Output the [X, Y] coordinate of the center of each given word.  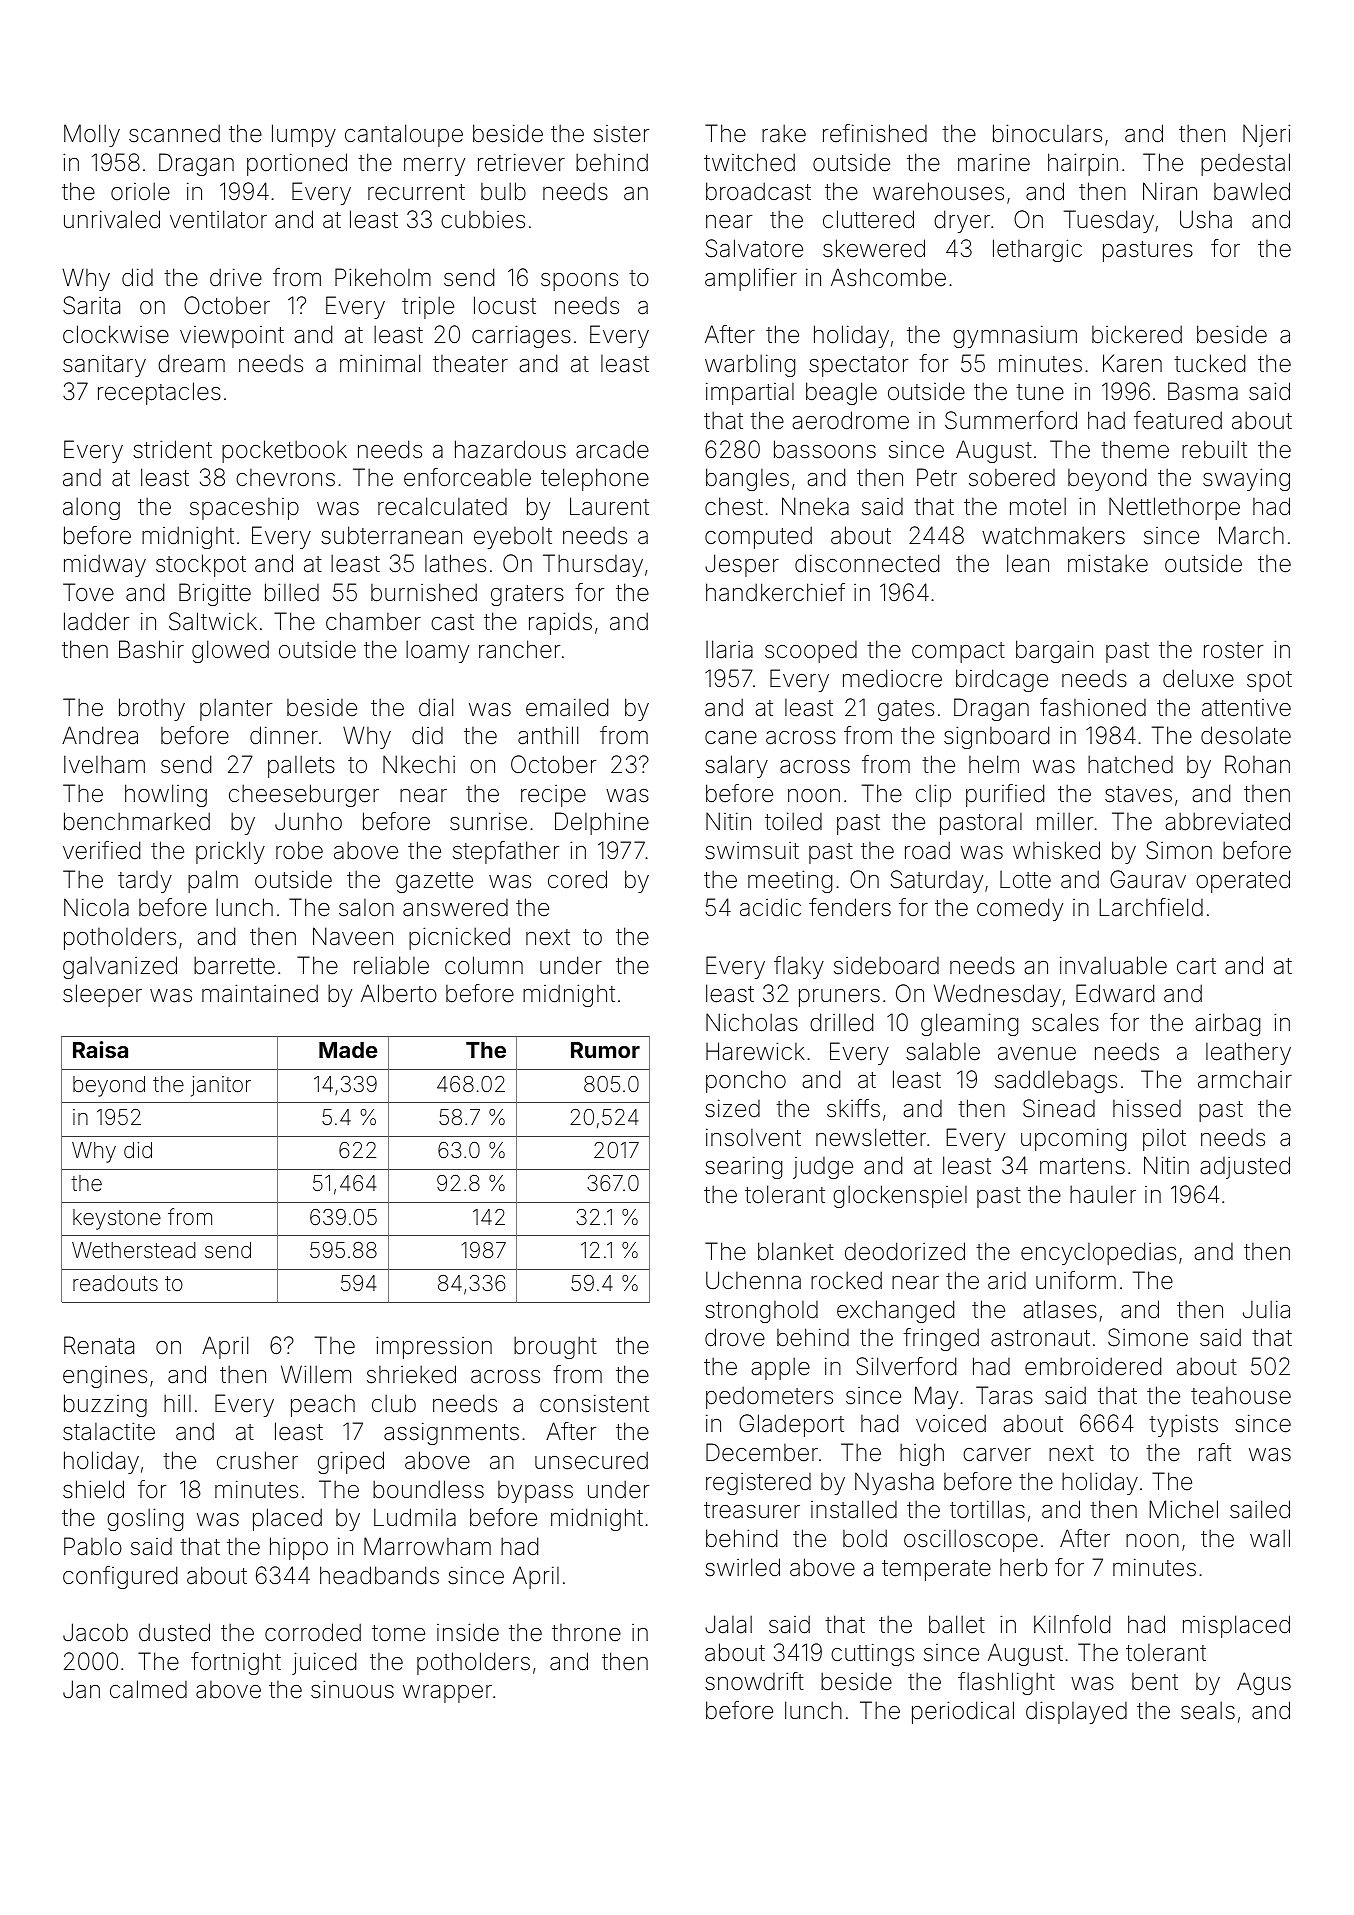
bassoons [825, 449]
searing [743, 1167]
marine [994, 162]
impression [434, 1347]
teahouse [1241, 1396]
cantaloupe [404, 135]
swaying [1246, 479]
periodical [963, 1712]
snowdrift [754, 1681]
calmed [148, 1689]
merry [434, 167]
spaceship [244, 509]
